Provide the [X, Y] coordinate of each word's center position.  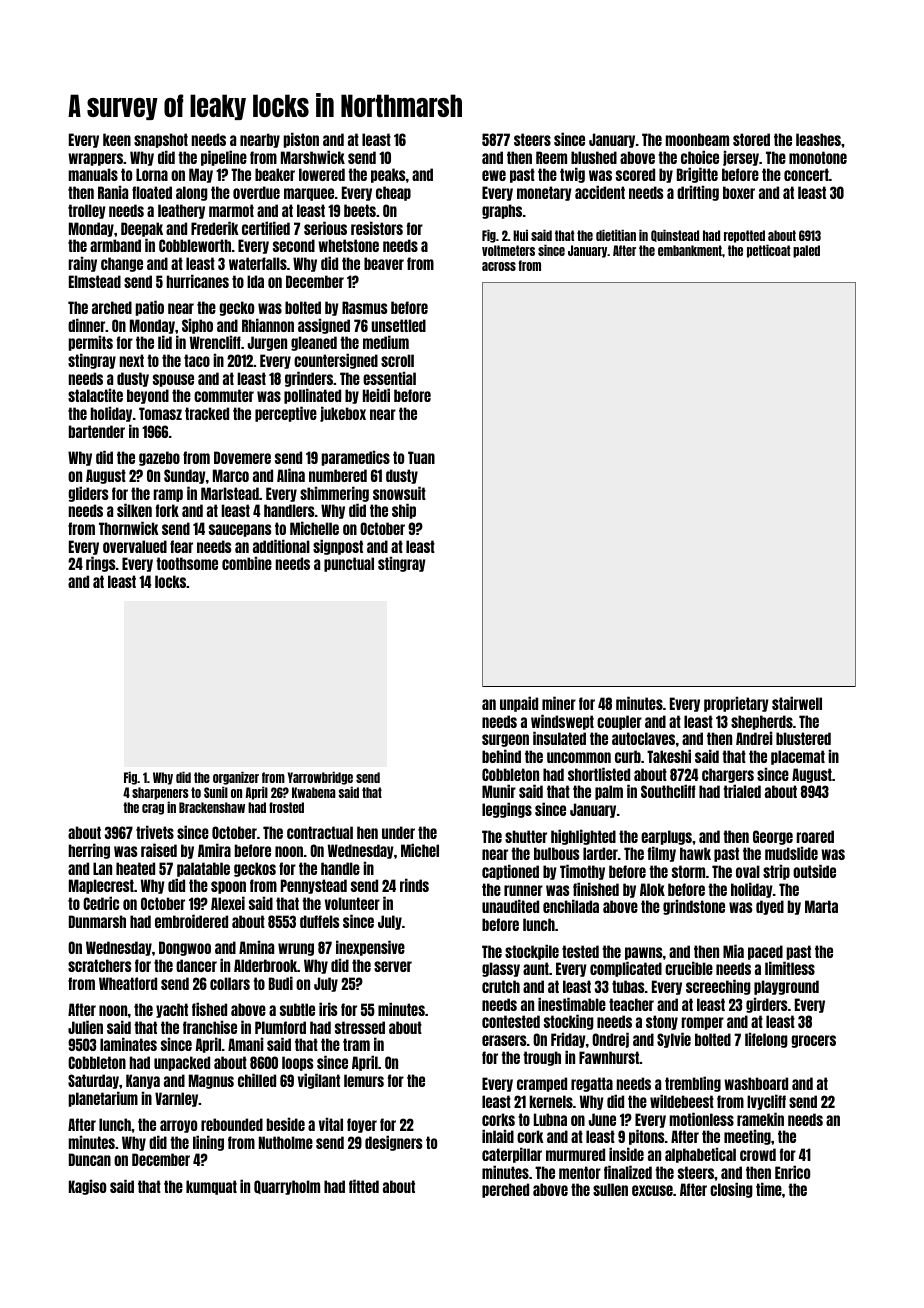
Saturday [93, 1081]
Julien [85, 1027]
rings [100, 564]
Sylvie [674, 1040]
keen [117, 139]
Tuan [421, 457]
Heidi [376, 395]
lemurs [364, 1080]
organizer [236, 778]
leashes [818, 139]
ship [404, 511]
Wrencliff [215, 342]
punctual [349, 564]
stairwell [797, 703]
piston [301, 140]
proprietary [736, 704]
